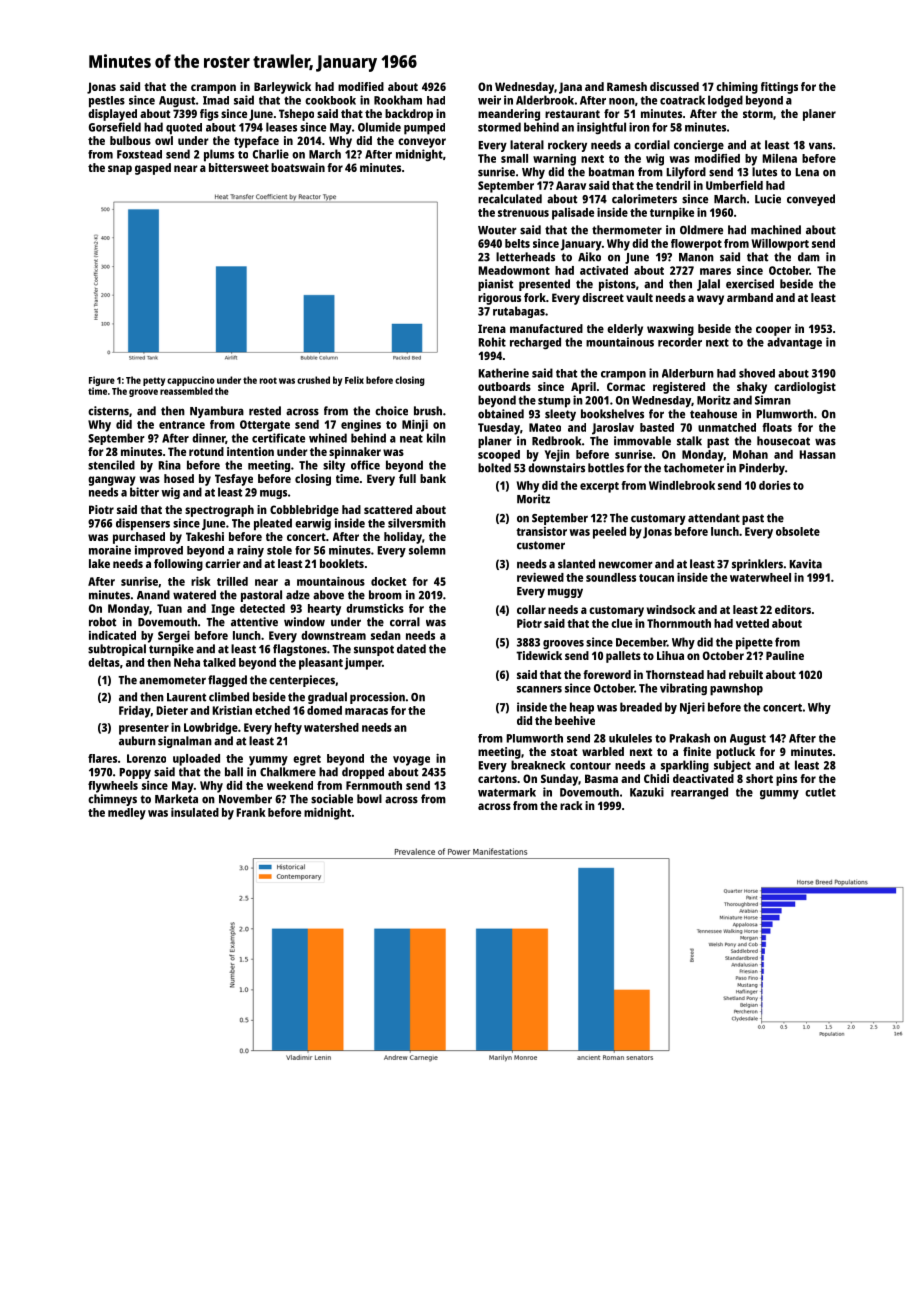 The width and height of the image is (924, 1308). Describe the element at coordinates (764, 172) in the image. I see `lutes` at that location.
